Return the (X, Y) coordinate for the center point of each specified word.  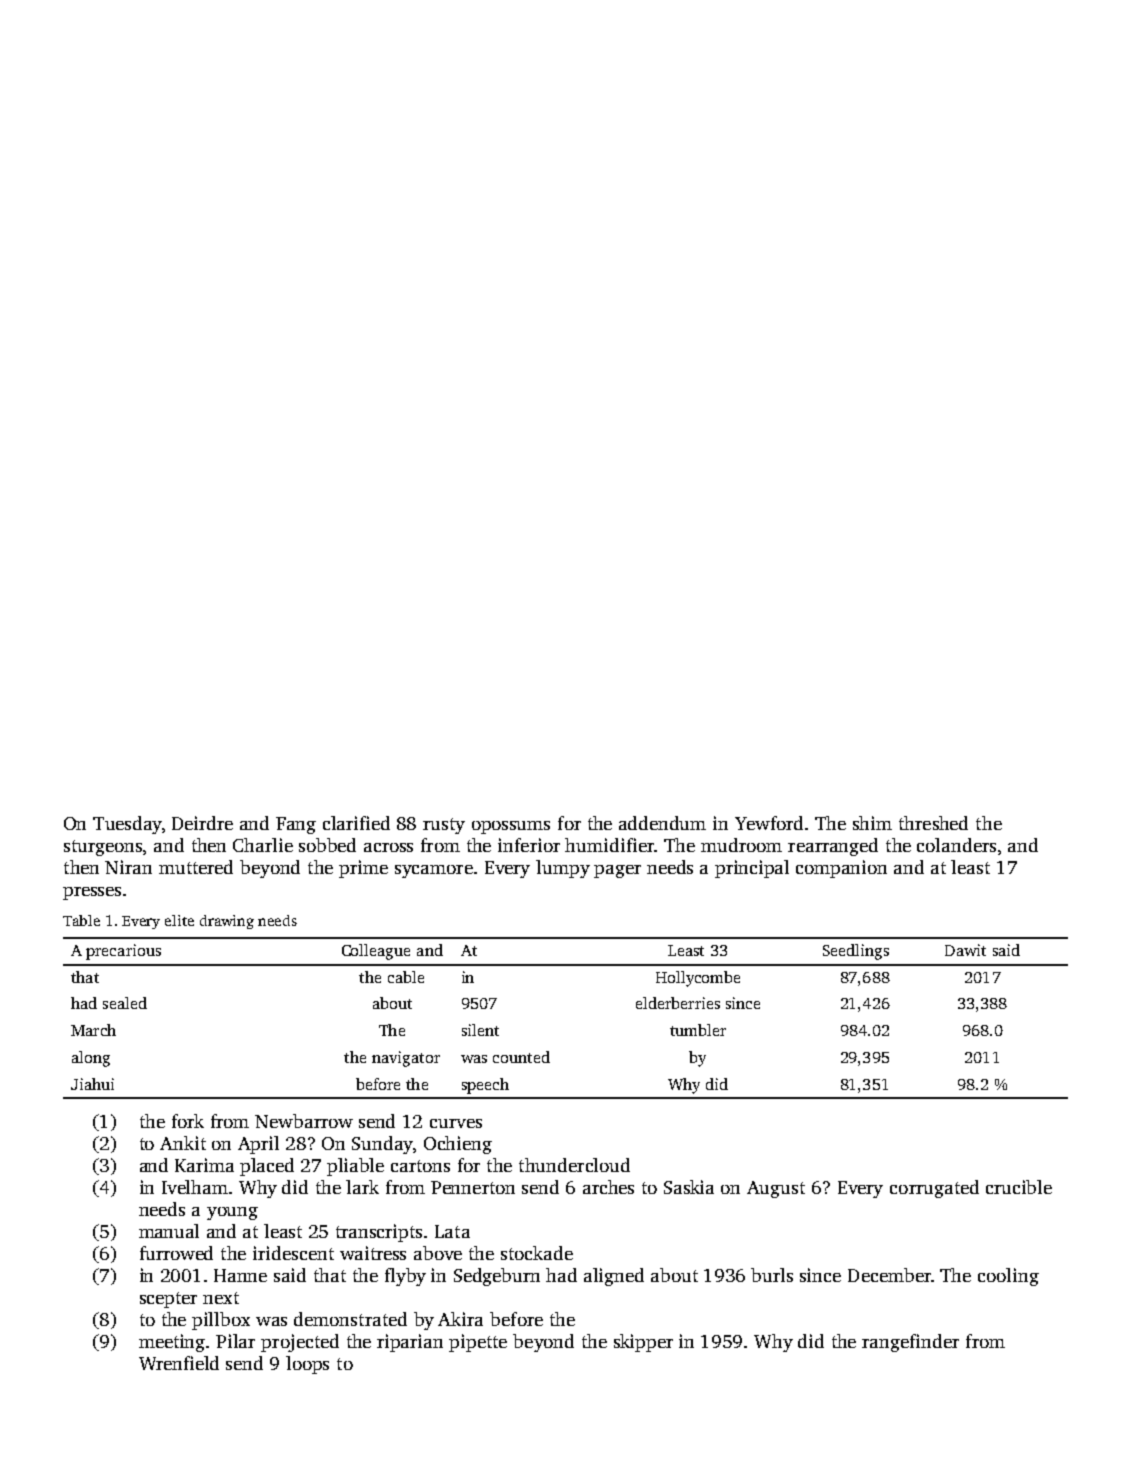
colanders (956, 845)
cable (406, 977)
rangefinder (910, 1343)
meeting (173, 1343)
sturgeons (103, 848)
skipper (643, 1343)
